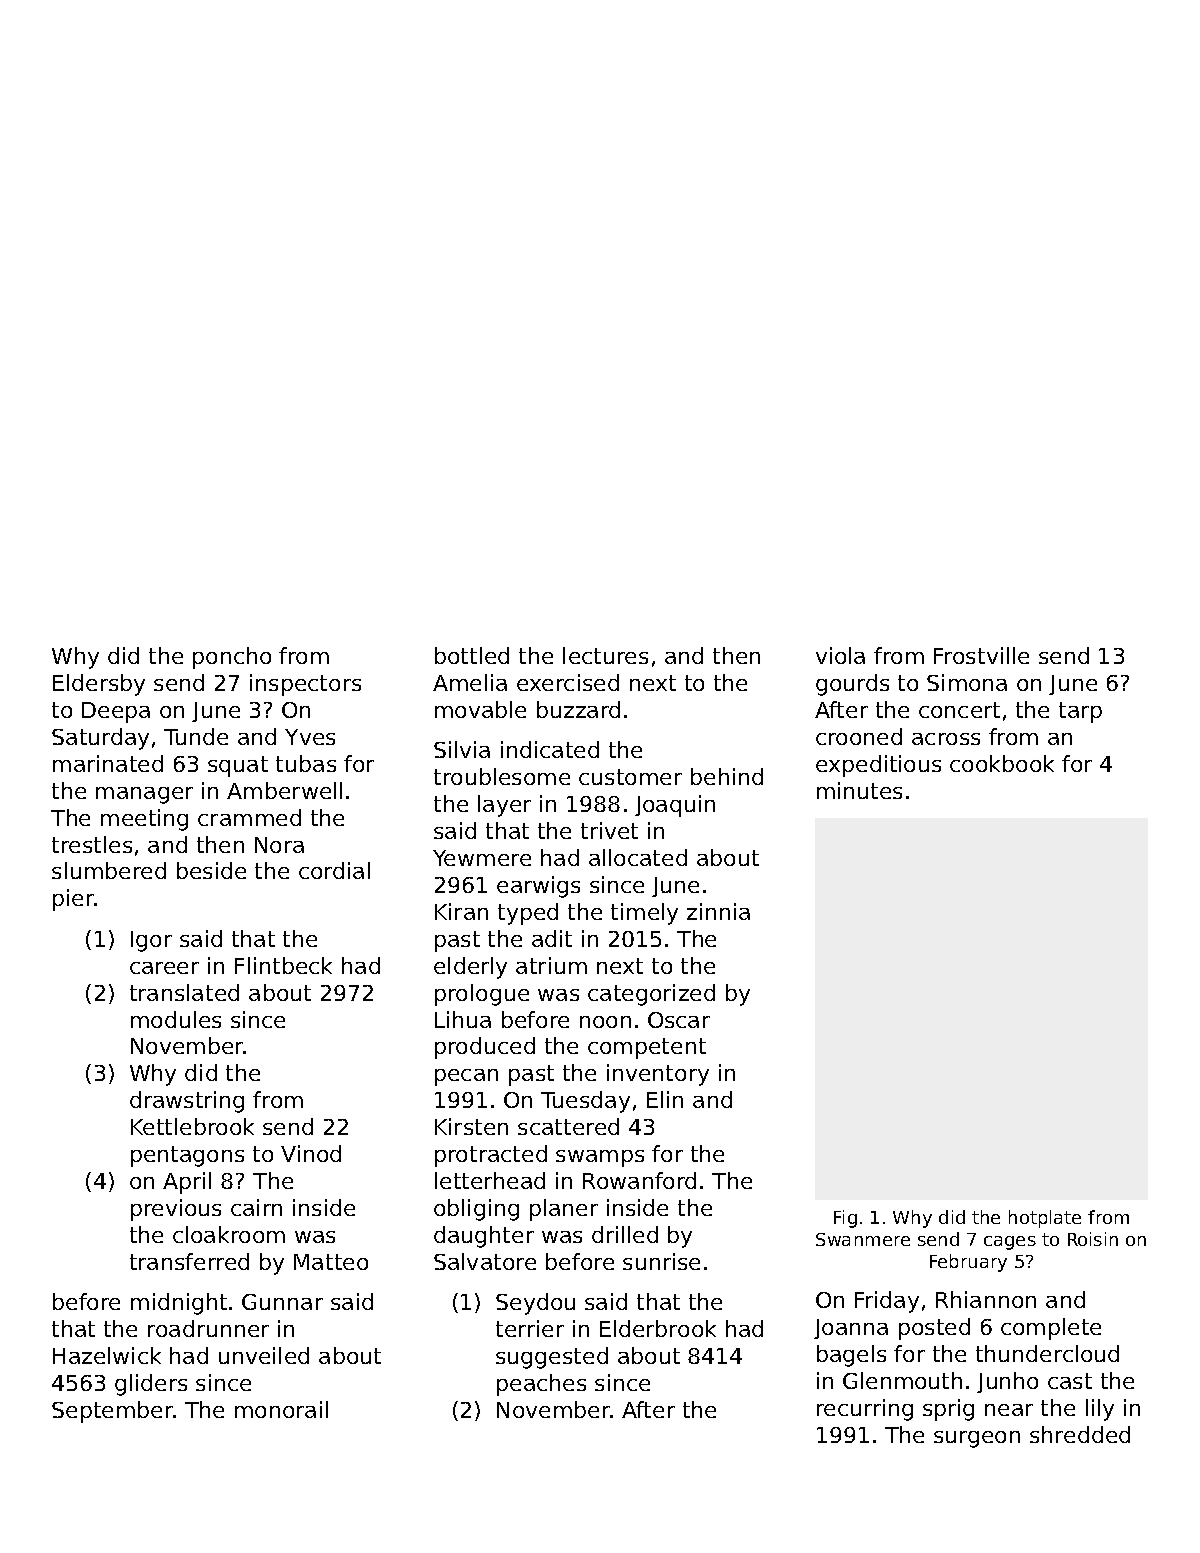  Describe the element at coordinates (311, 1153) in the page. I see `Vinod` at that location.
